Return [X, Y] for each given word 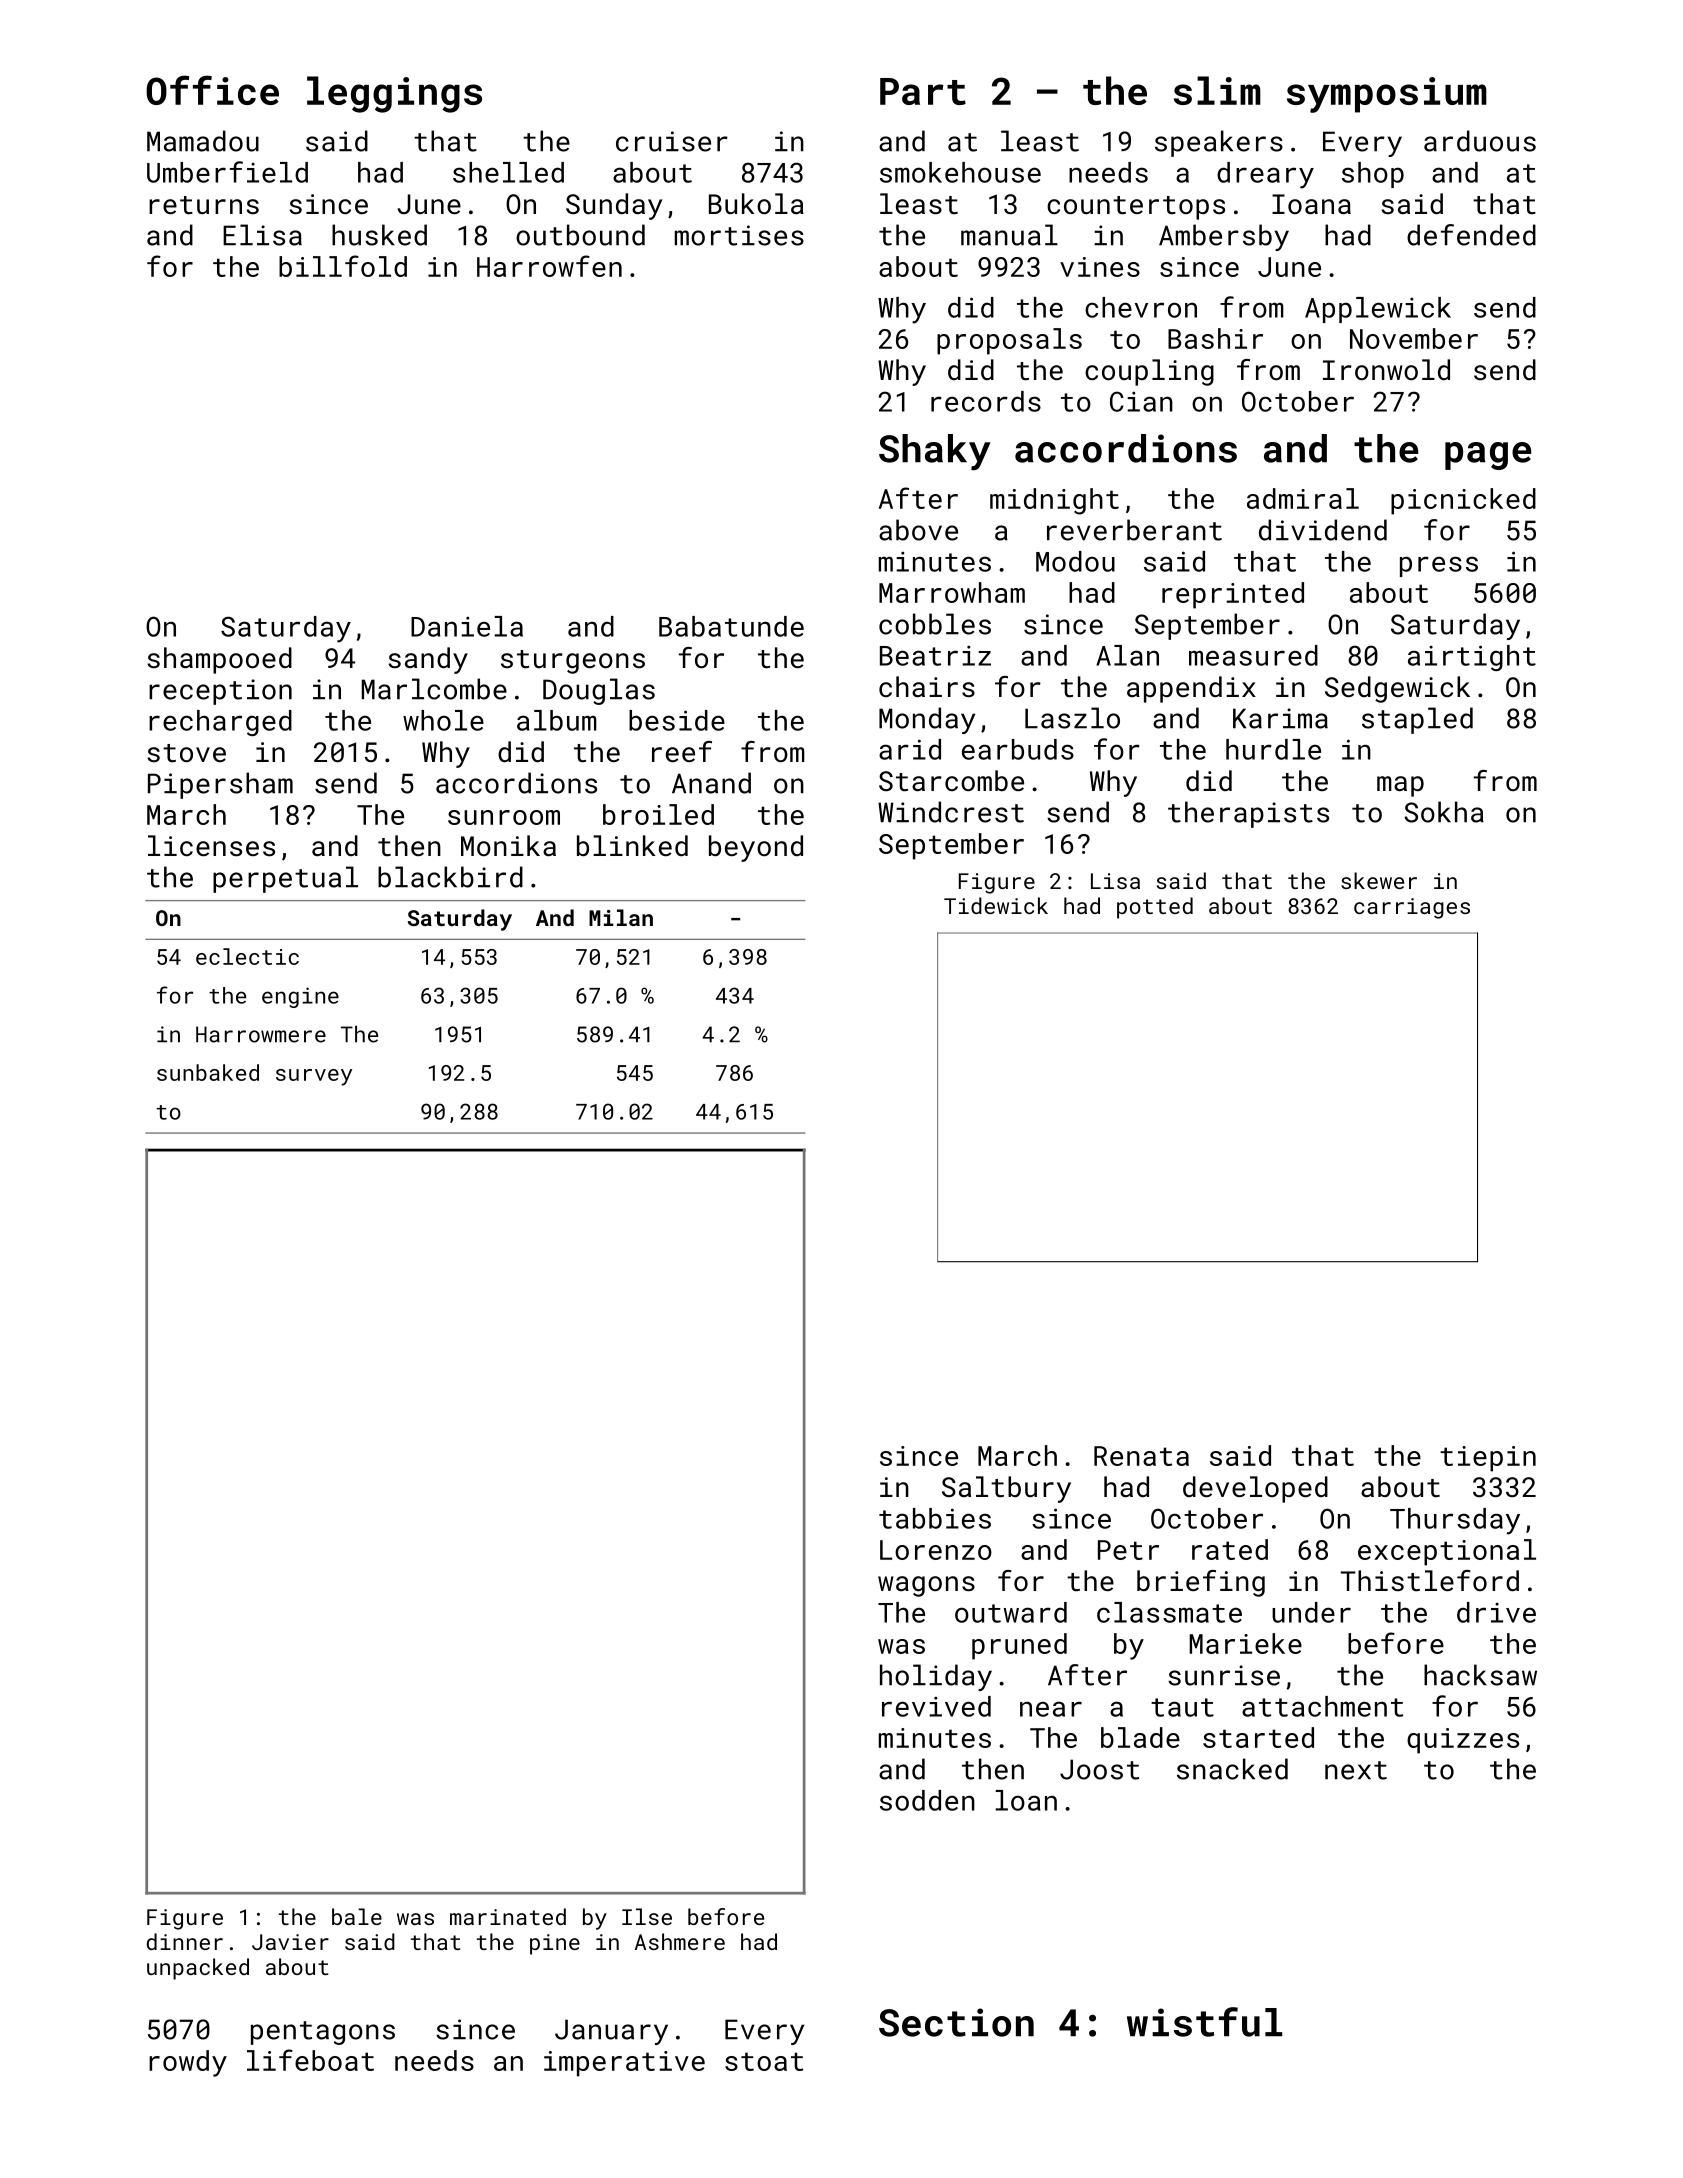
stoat [764, 2061]
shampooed [219, 660]
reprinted [1233, 595]
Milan [621, 917]
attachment [1322, 1706]
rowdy [188, 2063]
